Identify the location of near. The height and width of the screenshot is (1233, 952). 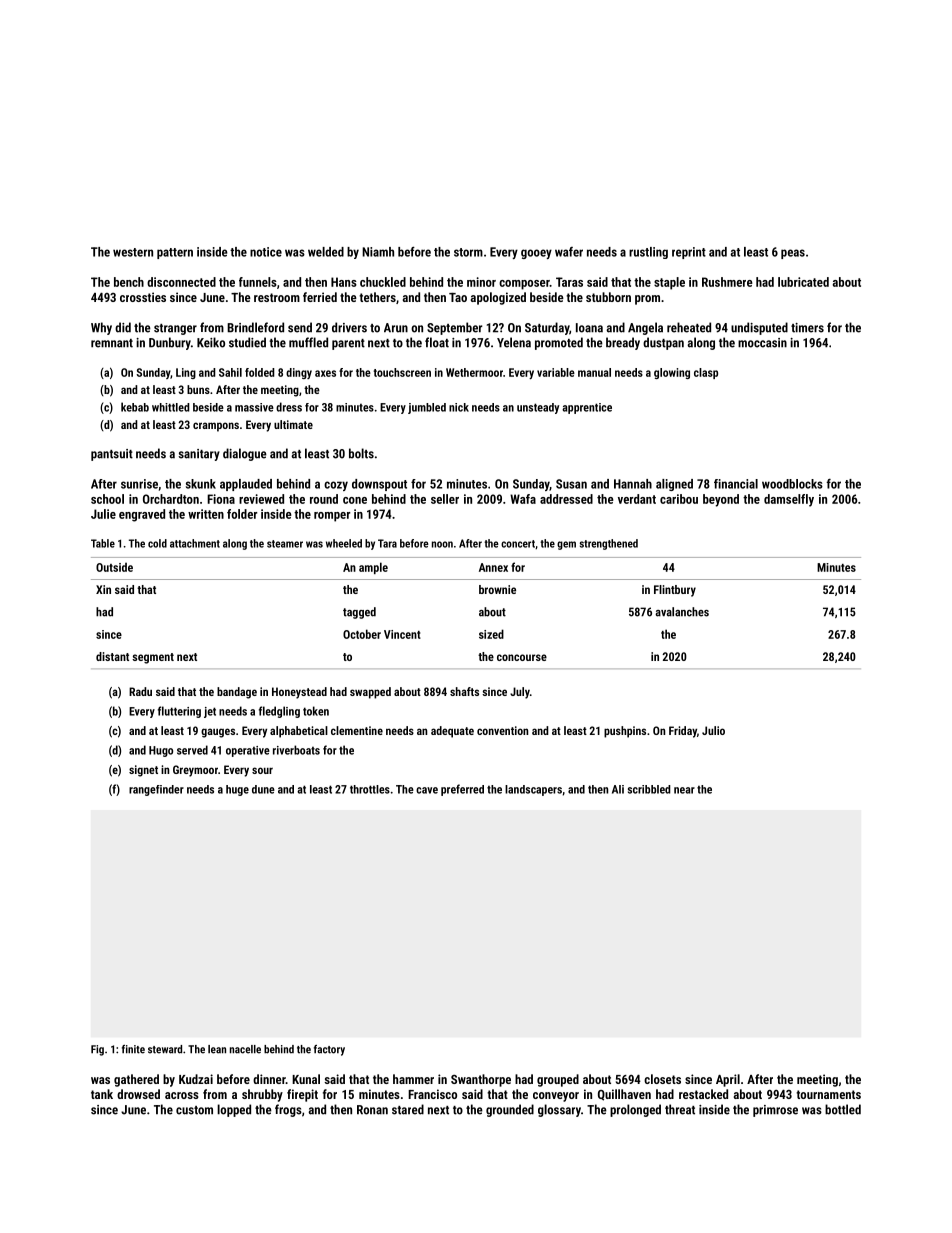
(684, 790).
